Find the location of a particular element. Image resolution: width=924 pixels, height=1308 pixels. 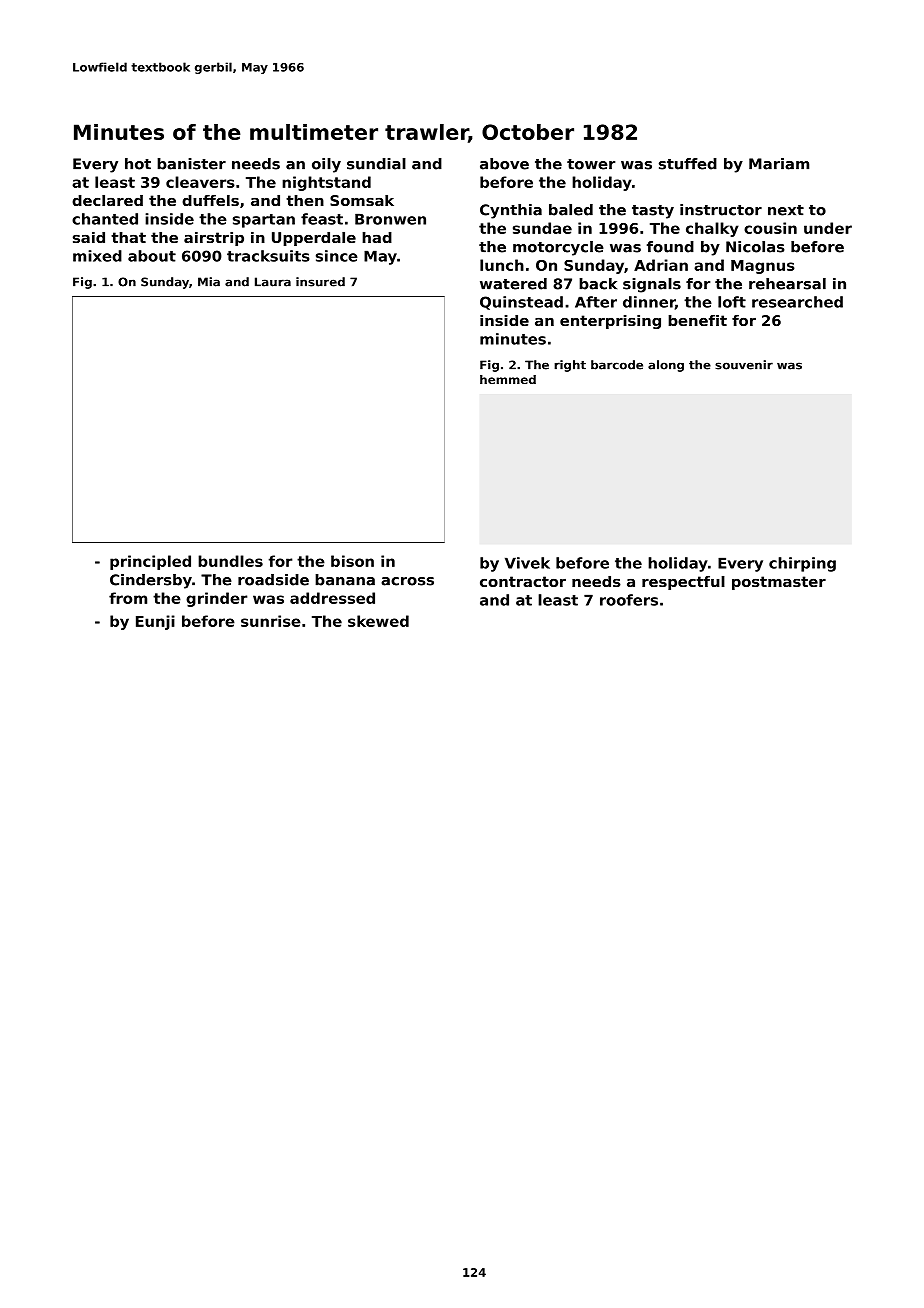

motorcycle is located at coordinates (558, 248).
